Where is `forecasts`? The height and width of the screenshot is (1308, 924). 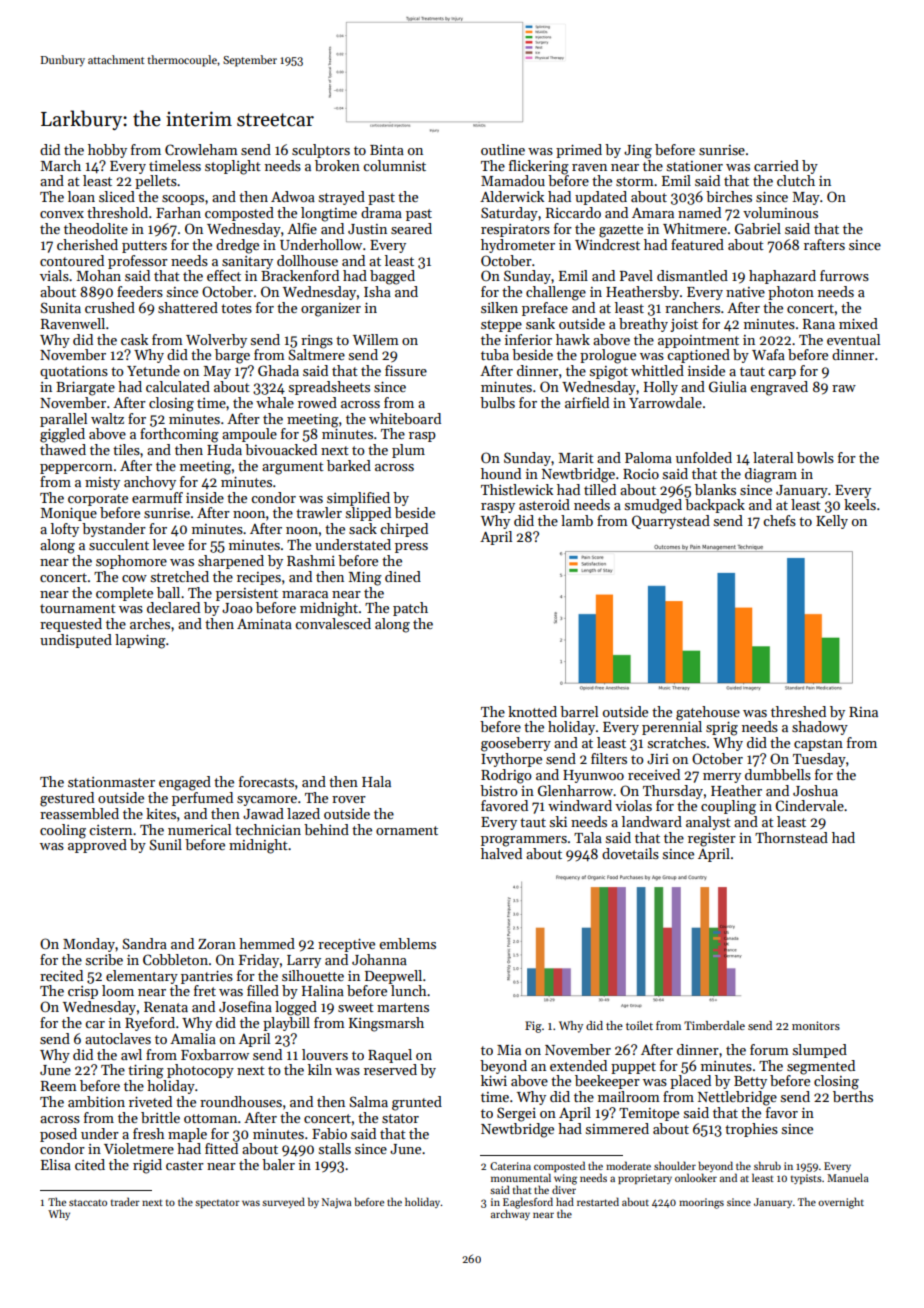
forecasts is located at coordinates (266, 781).
